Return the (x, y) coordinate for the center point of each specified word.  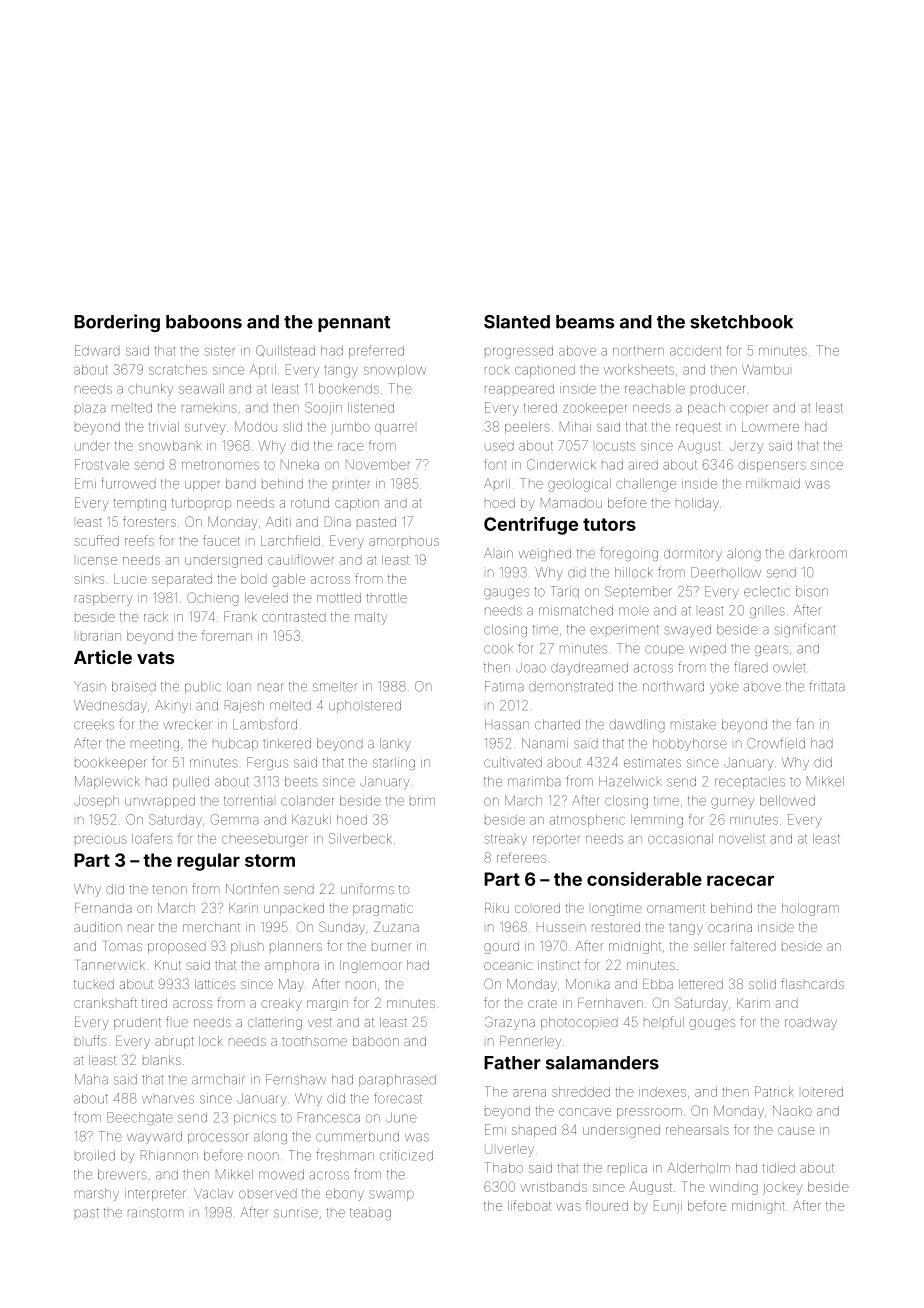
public (203, 687)
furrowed (129, 483)
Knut (168, 965)
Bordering (117, 323)
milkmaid (773, 483)
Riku (497, 908)
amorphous (404, 542)
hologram (810, 909)
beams (585, 322)
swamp (391, 1195)
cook (498, 648)
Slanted (517, 322)
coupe (664, 650)
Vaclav (214, 1193)
